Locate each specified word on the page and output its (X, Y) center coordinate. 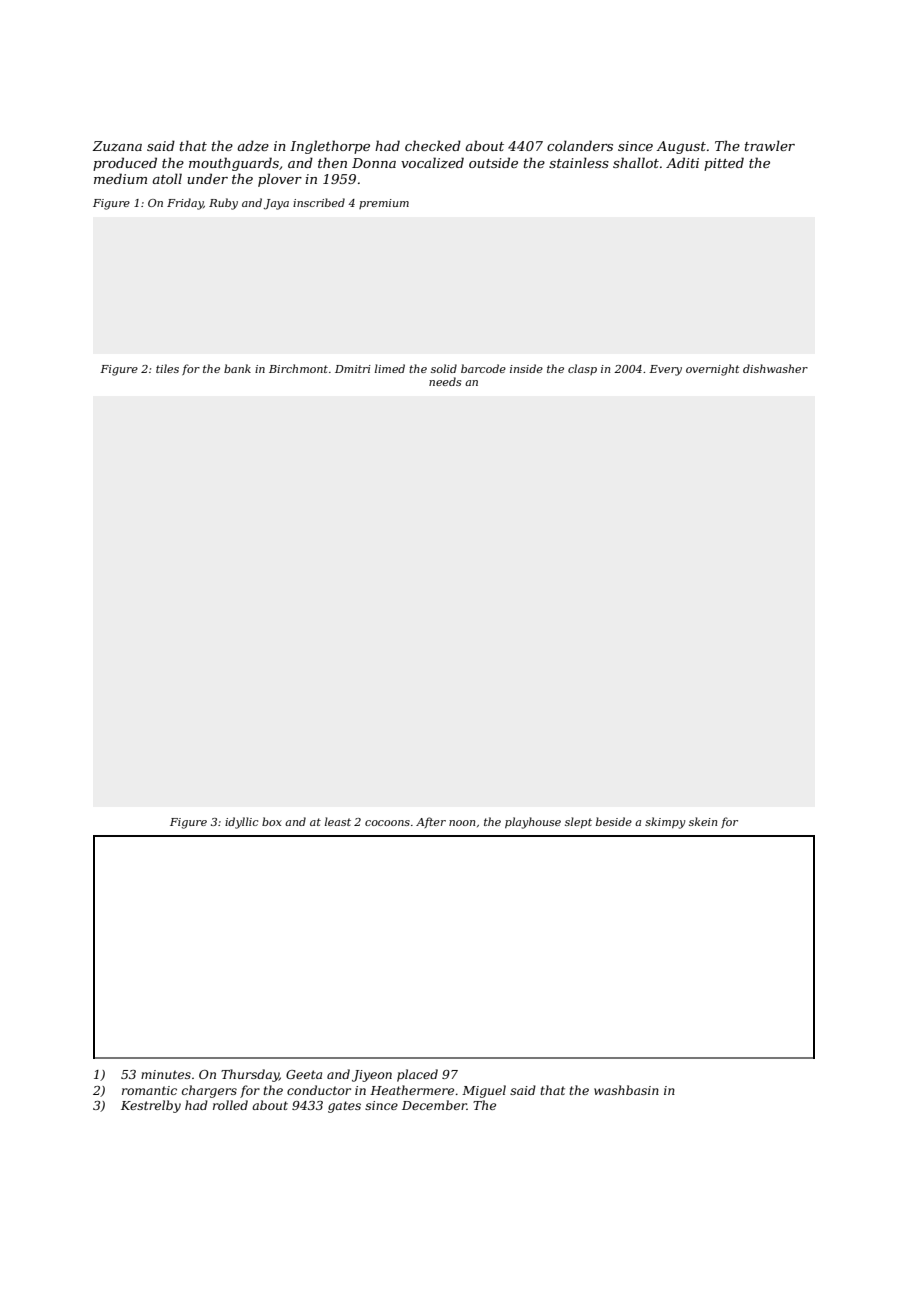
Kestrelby (151, 1106)
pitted (724, 164)
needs (445, 381)
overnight (713, 370)
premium (384, 204)
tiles (167, 368)
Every (665, 370)
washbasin (626, 1090)
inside (526, 368)
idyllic (241, 823)
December (434, 1105)
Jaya (276, 204)
